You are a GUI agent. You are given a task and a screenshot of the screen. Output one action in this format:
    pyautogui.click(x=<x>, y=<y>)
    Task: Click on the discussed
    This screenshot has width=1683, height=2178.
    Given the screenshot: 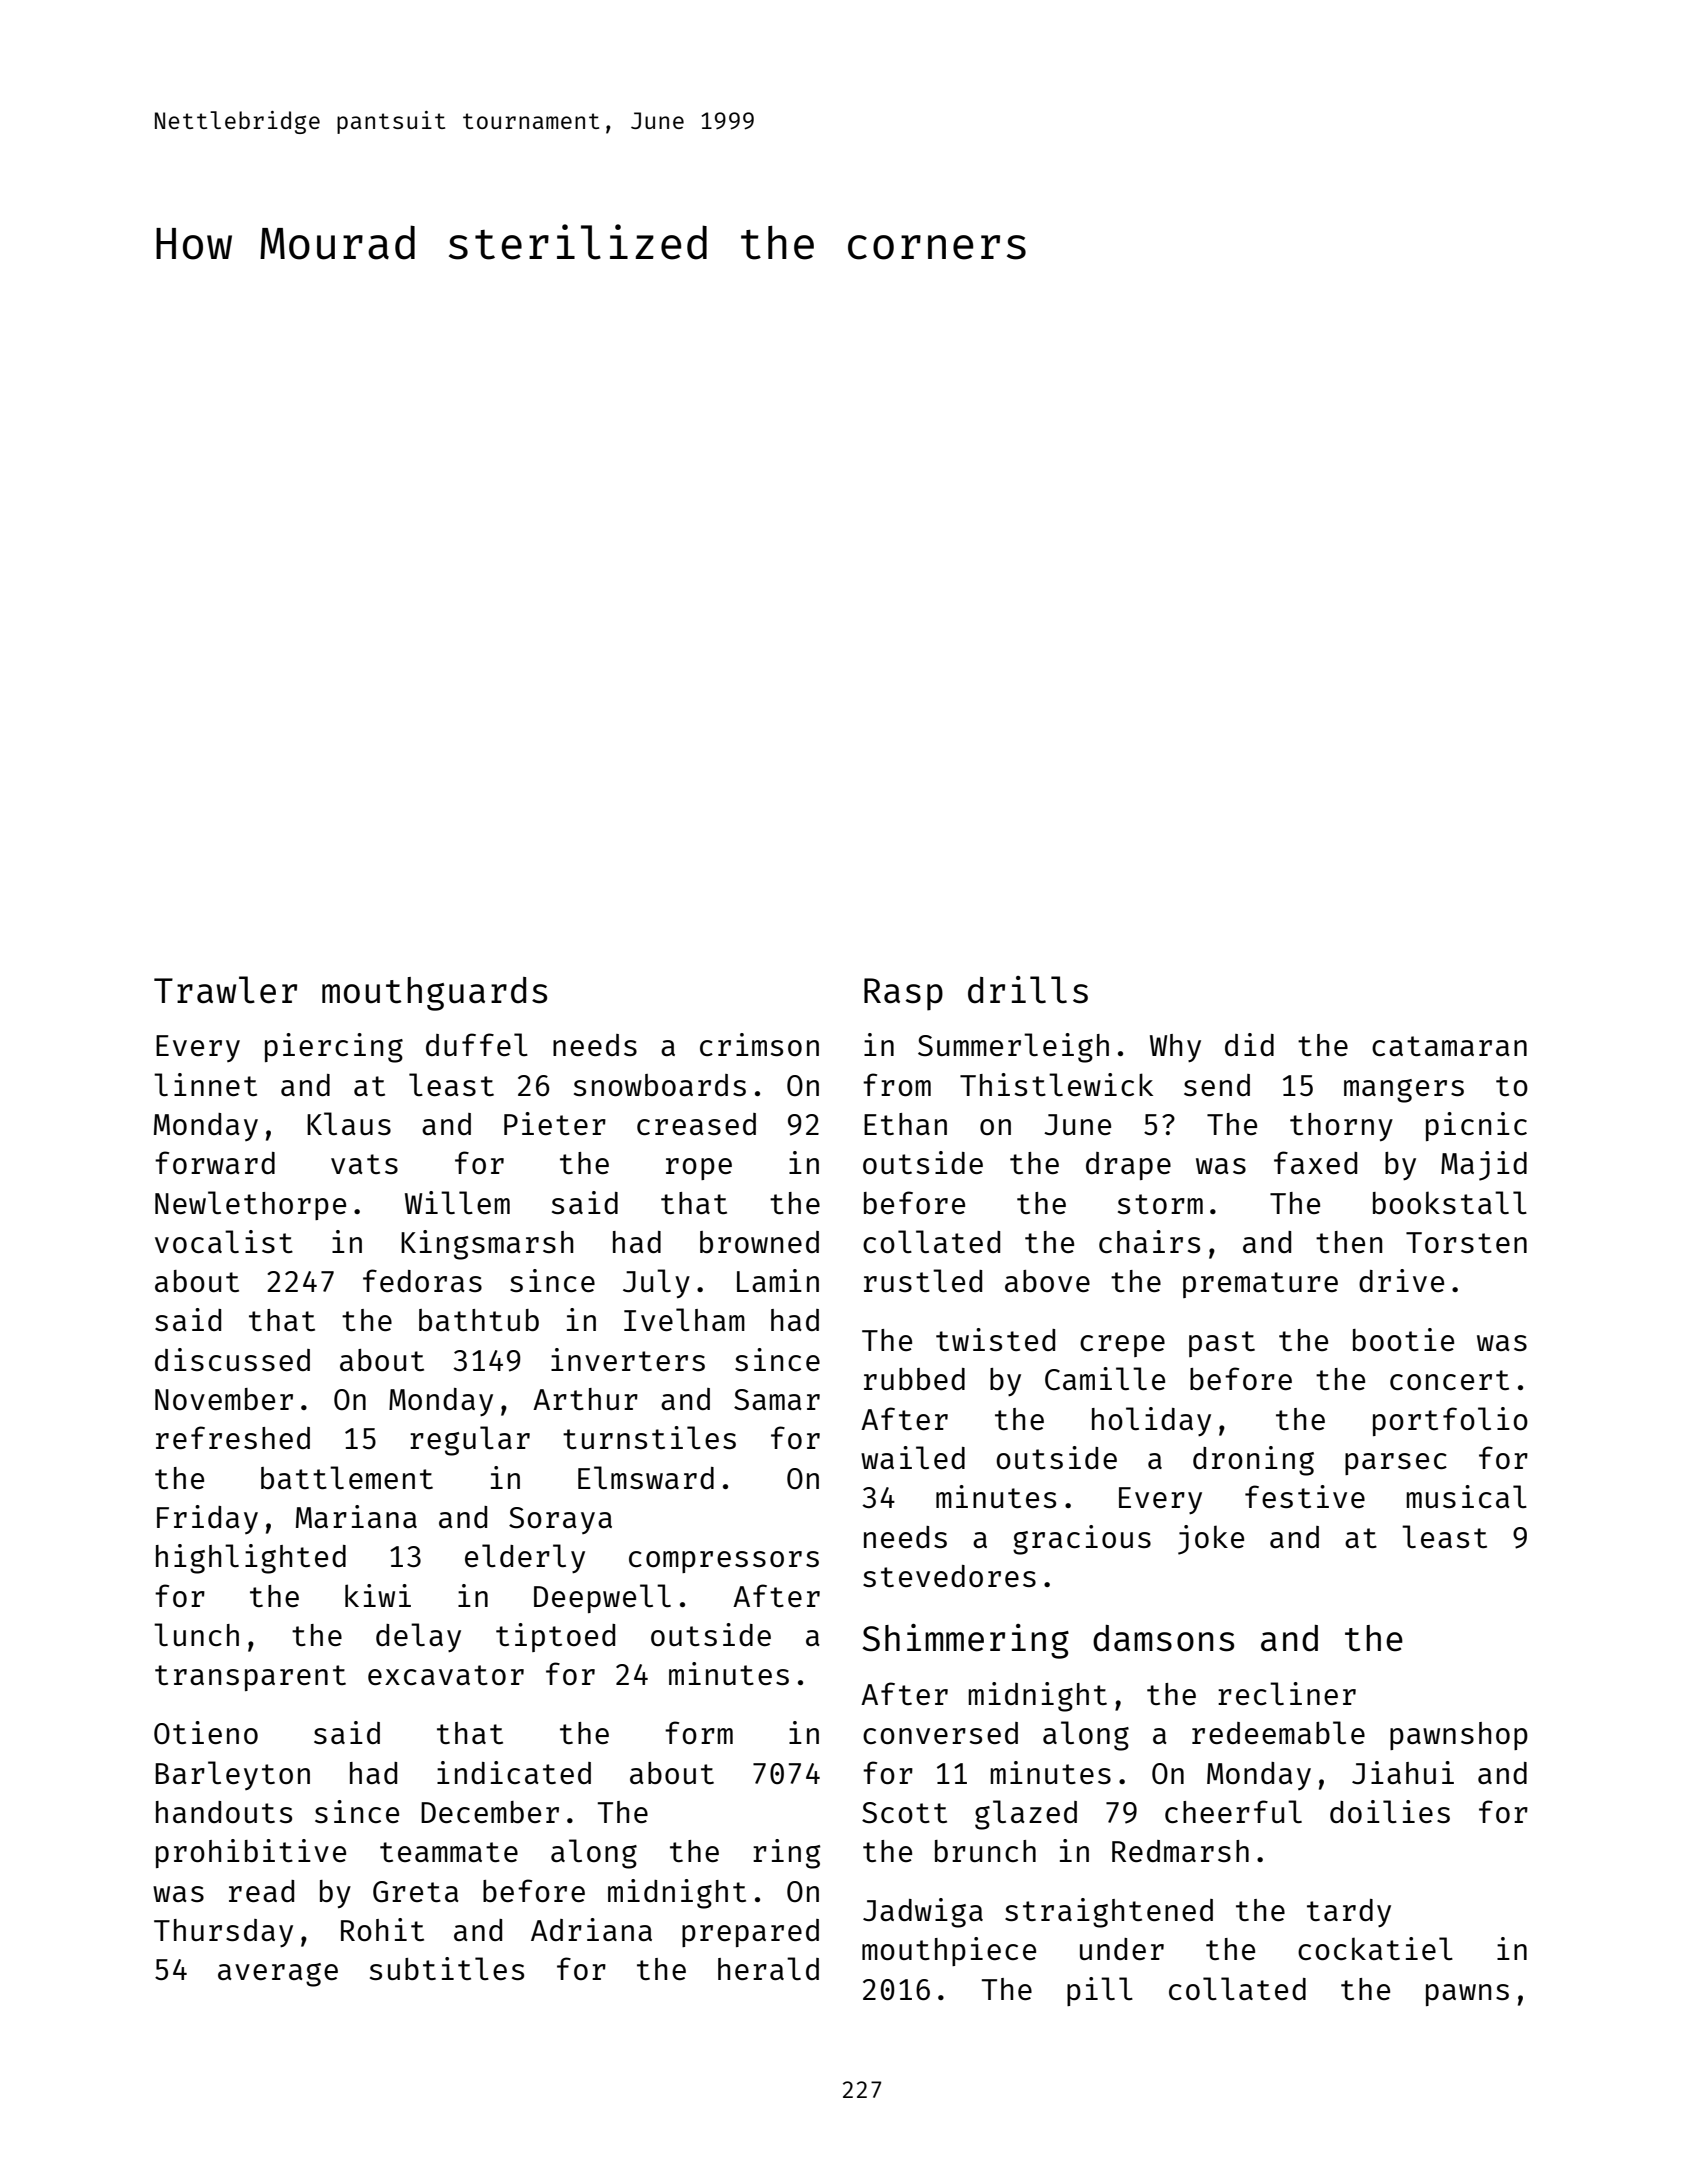 What is the action you would take?
    pyautogui.click(x=232, y=1359)
